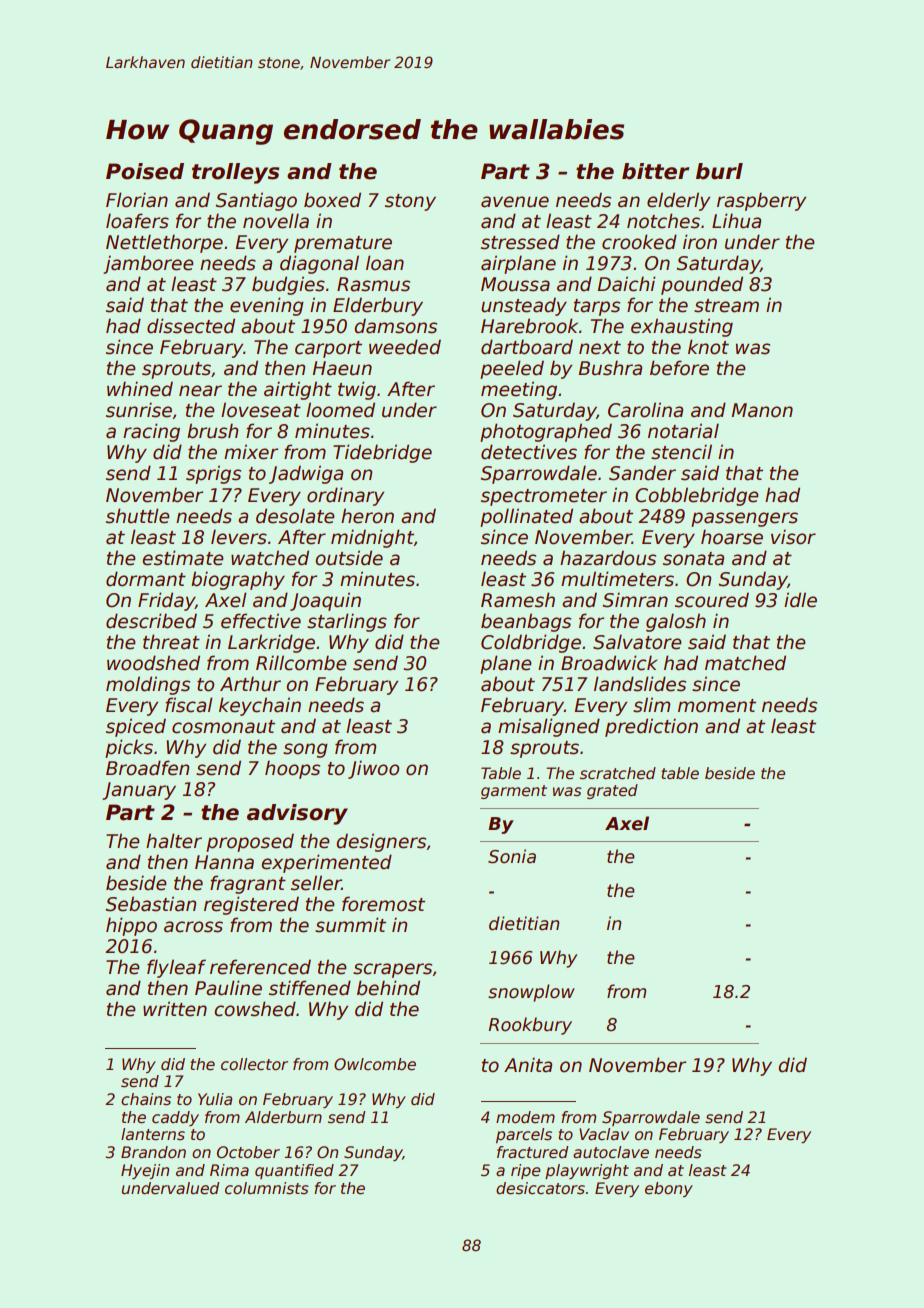 This image has height=1308, width=924. Describe the element at coordinates (645, 410) in the image. I see `Carolina` at that location.
